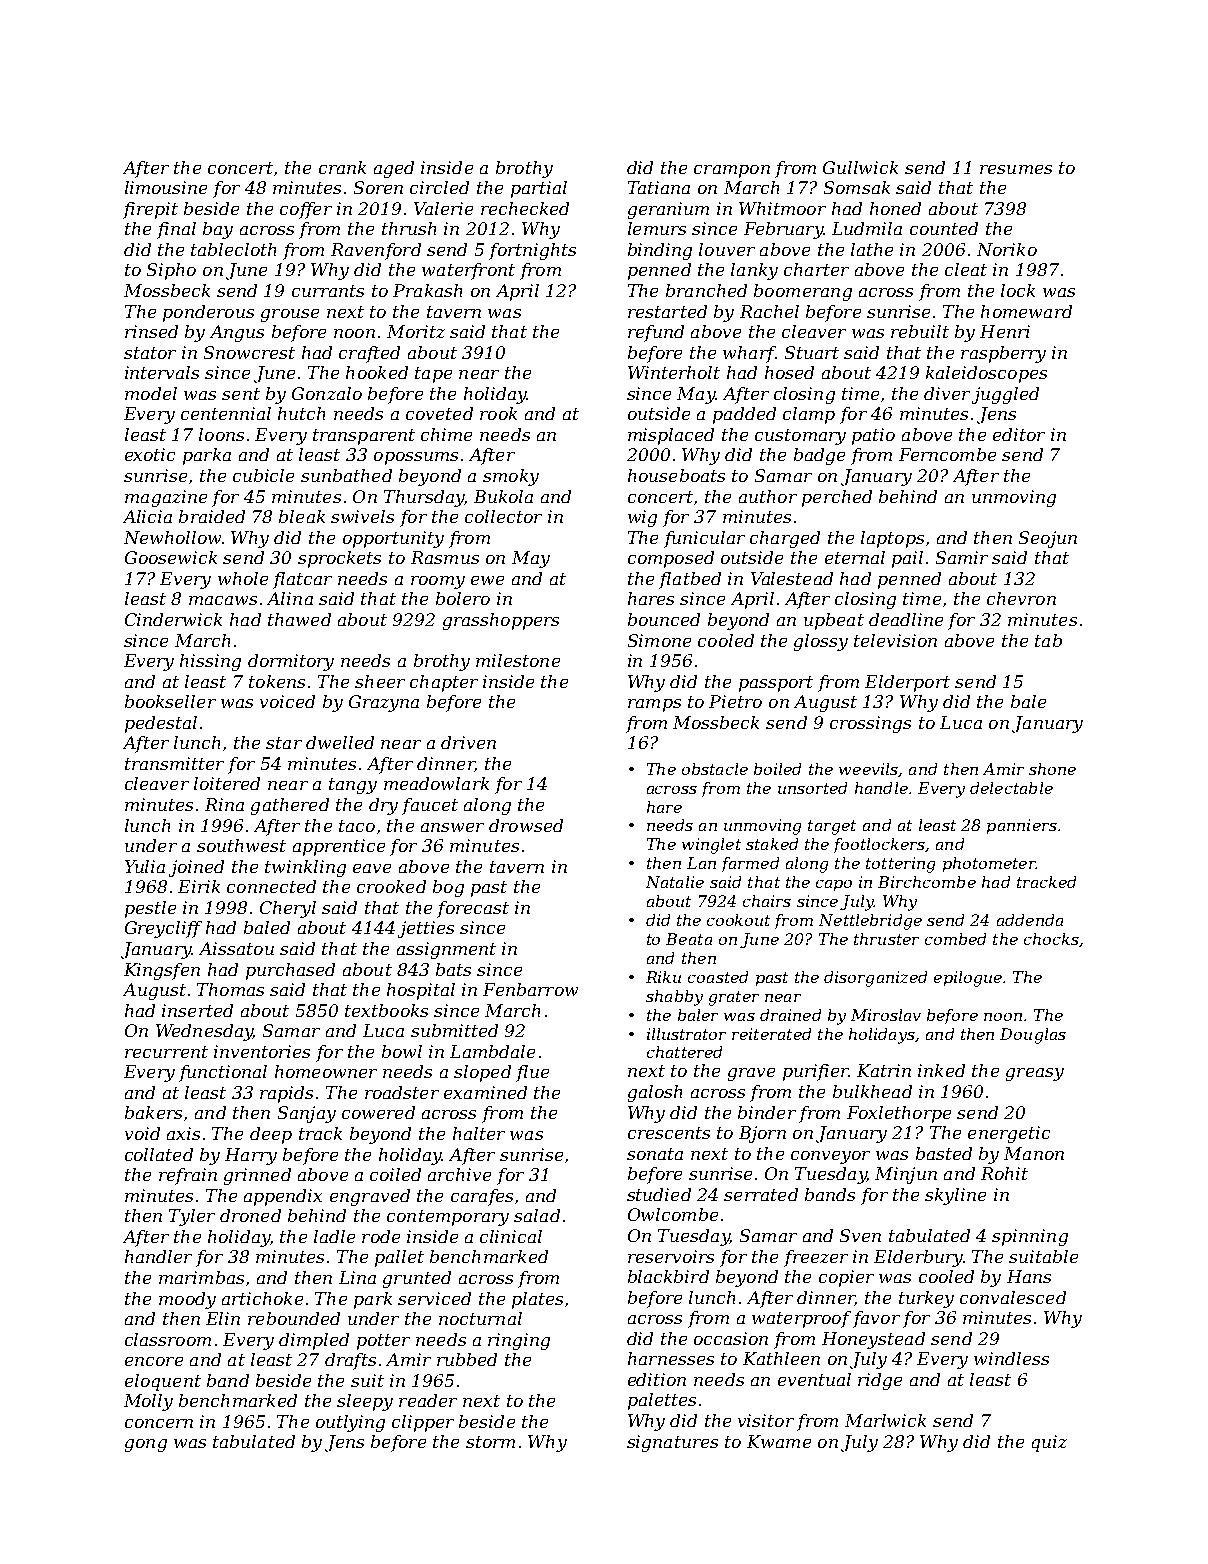  What do you see at coordinates (288, 909) in the image?
I see `Cheryl` at bounding box center [288, 909].
